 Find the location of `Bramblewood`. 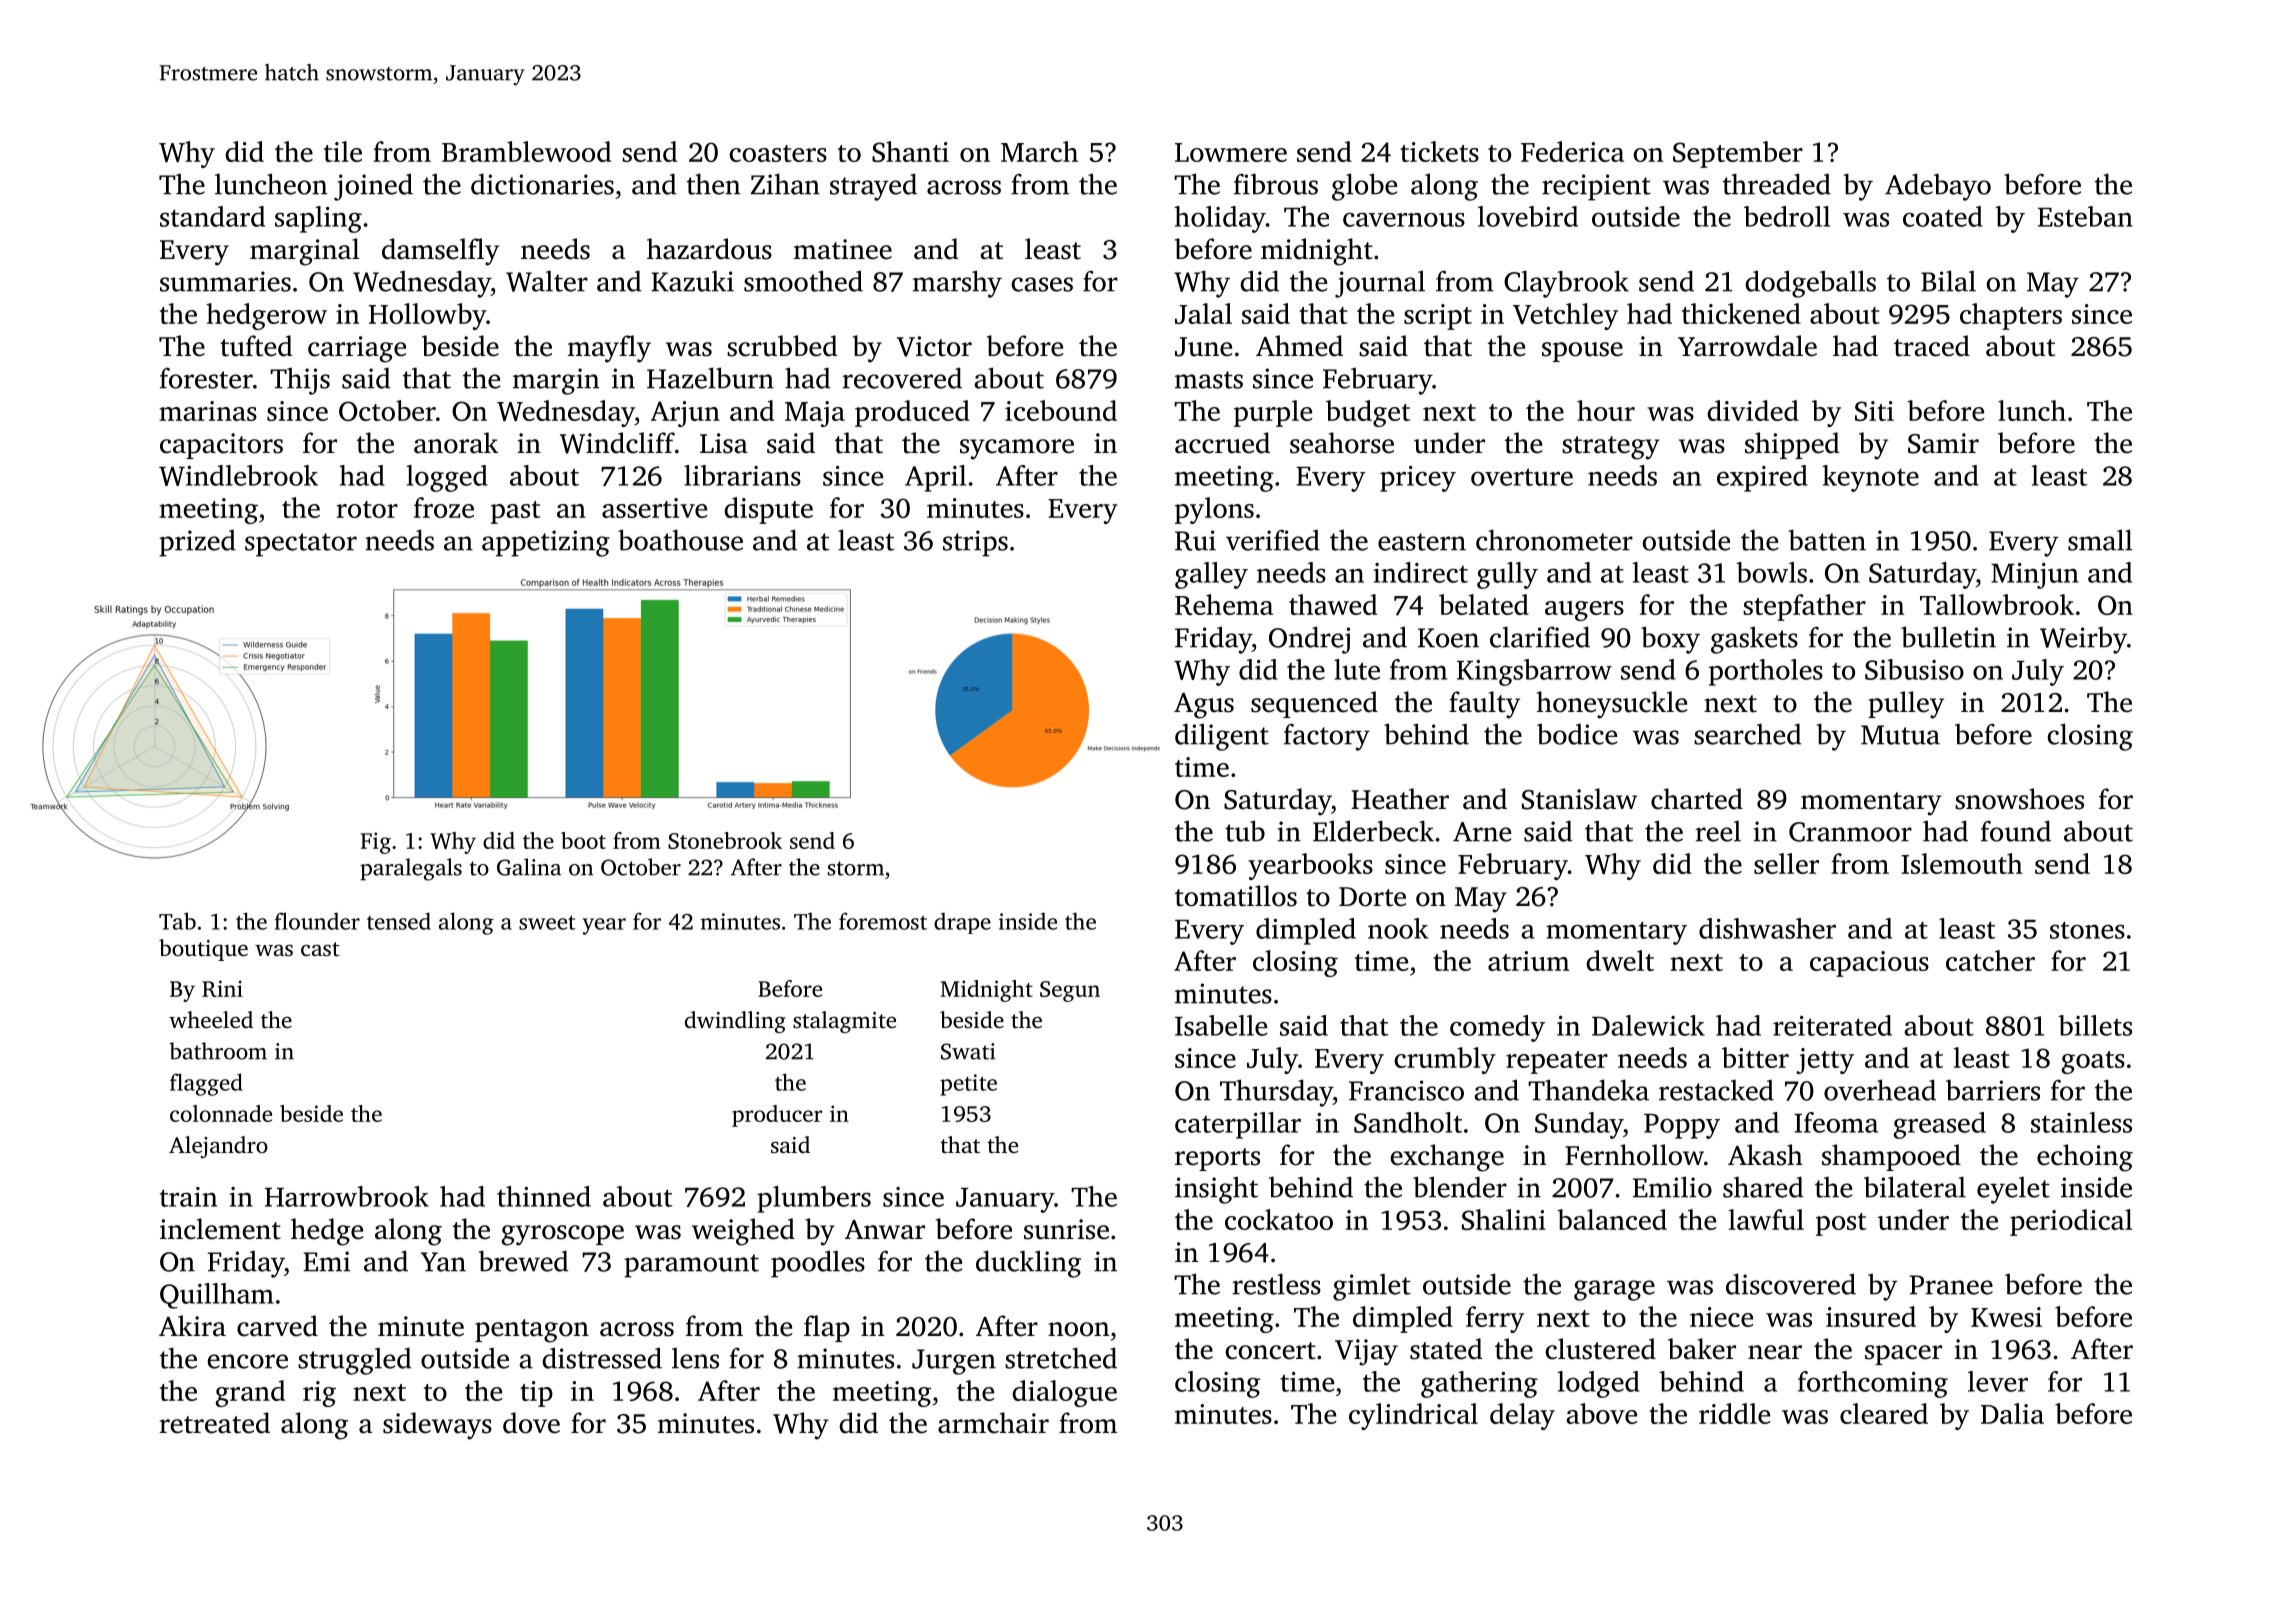

Bramblewood is located at coordinates (526, 151).
